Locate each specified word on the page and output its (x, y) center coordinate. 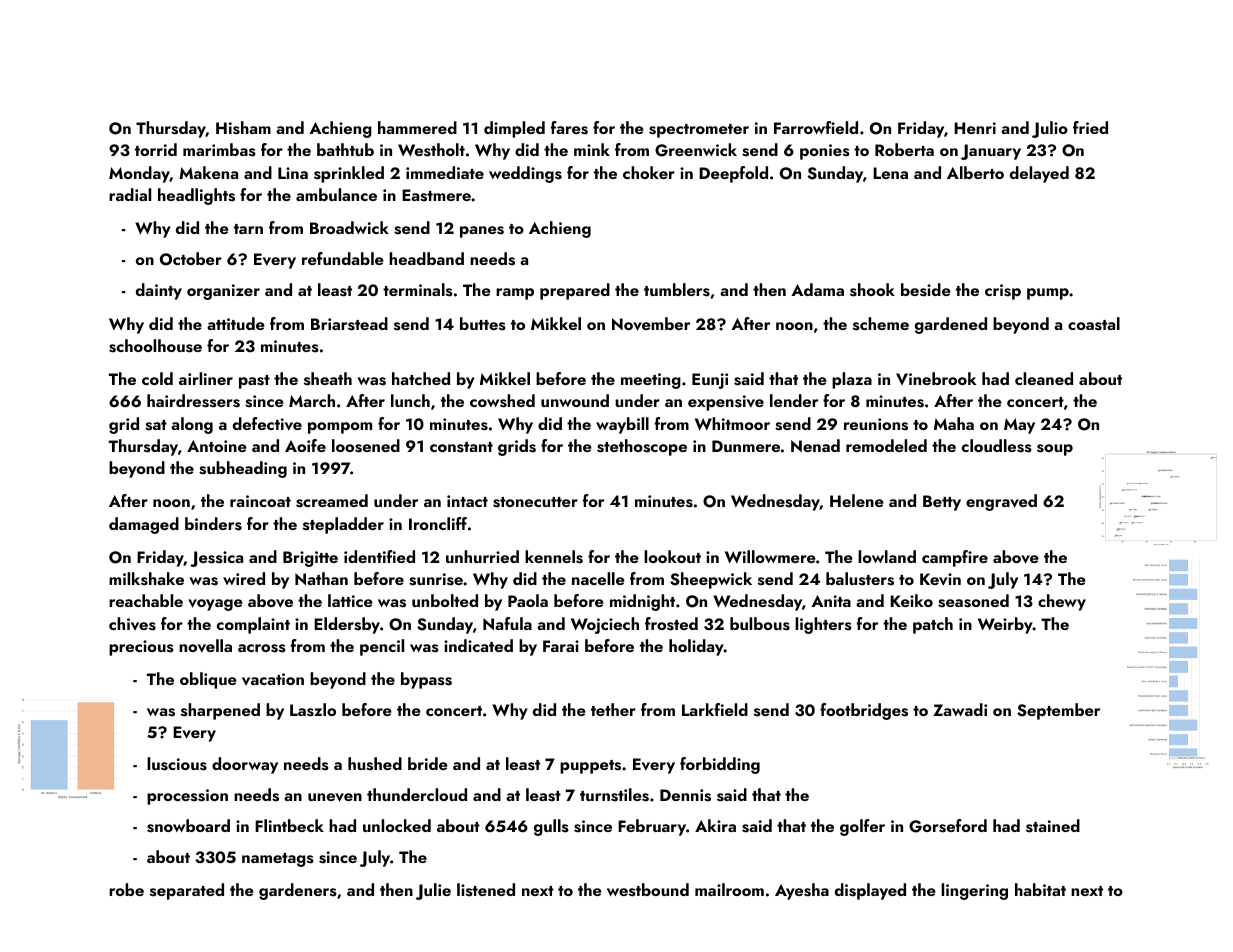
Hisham (243, 128)
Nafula (507, 623)
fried (1090, 127)
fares (569, 128)
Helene (857, 500)
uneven (335, 797)
